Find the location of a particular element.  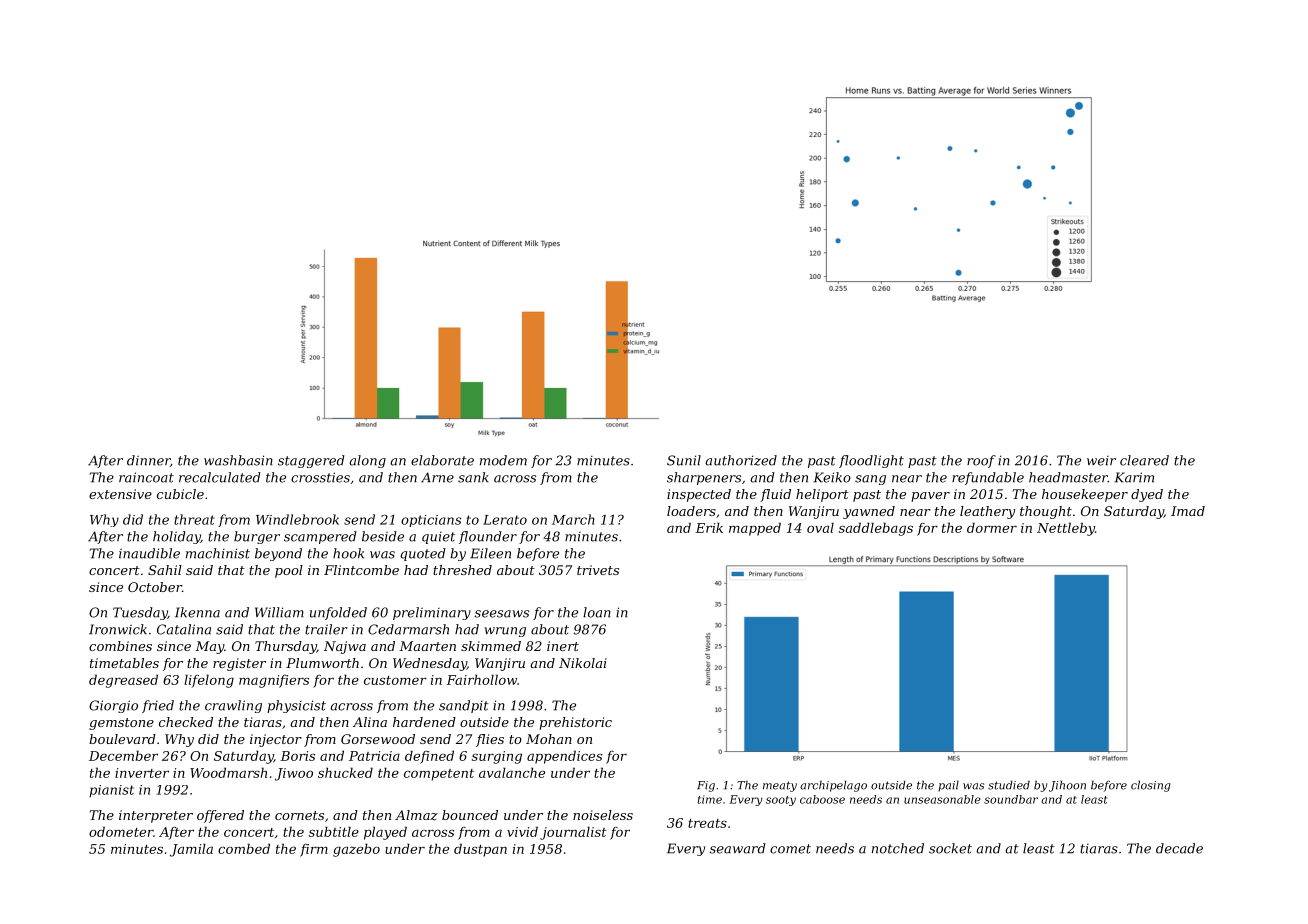

dormer is located at coordinates (992, 527).
